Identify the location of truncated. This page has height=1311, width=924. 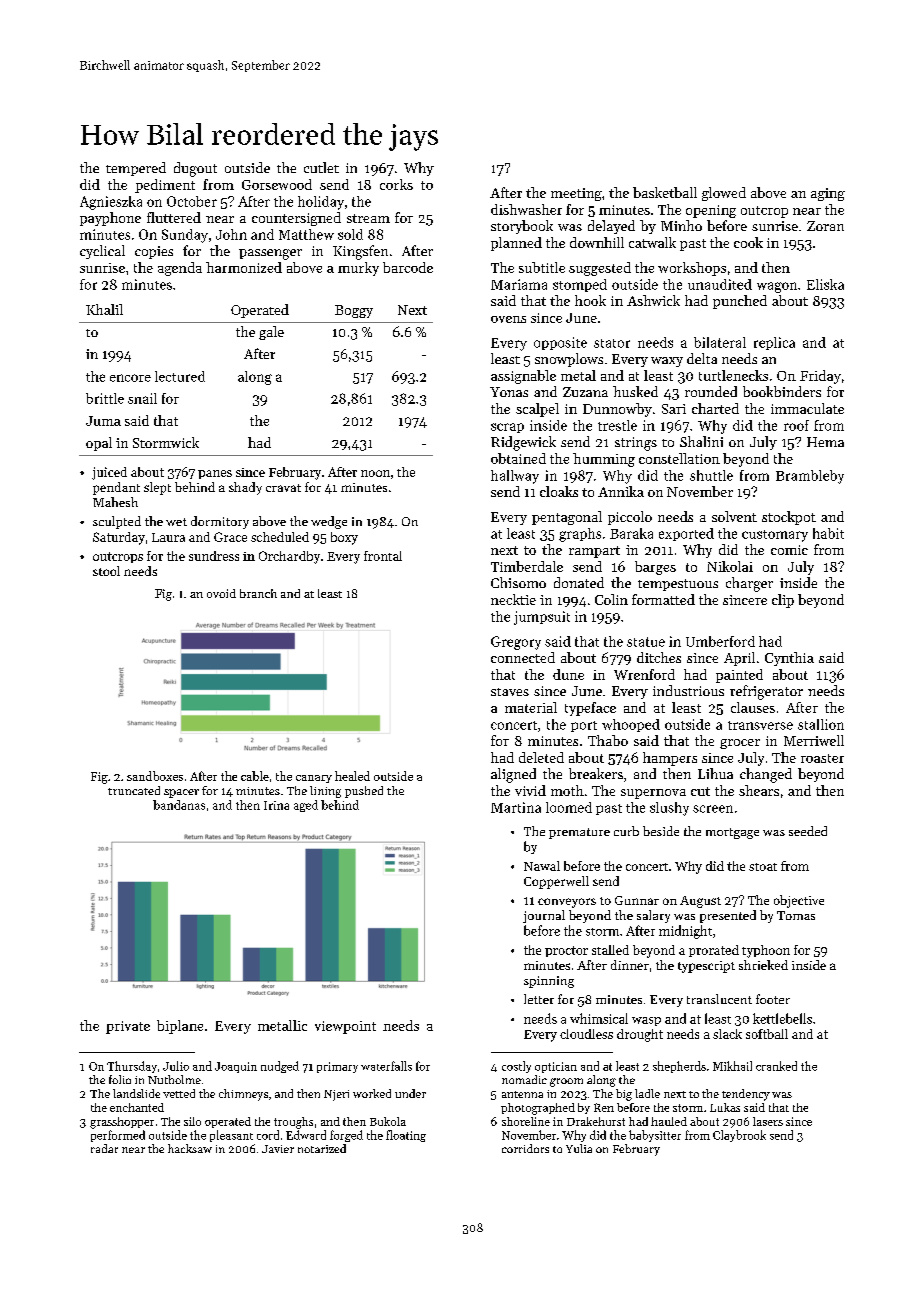
(134, 790).
